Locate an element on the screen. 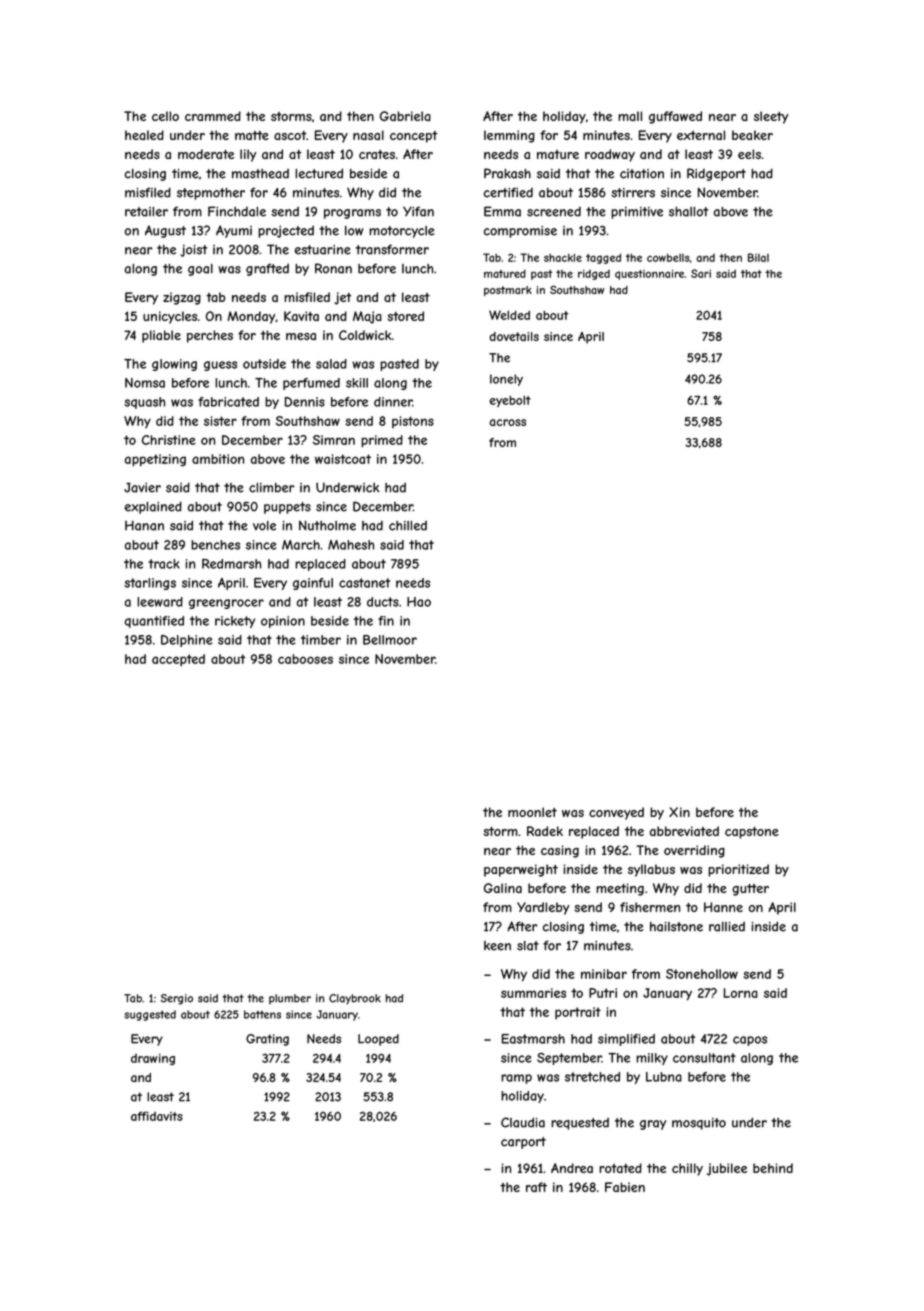  masthead is located at coordinates (260, 174).
